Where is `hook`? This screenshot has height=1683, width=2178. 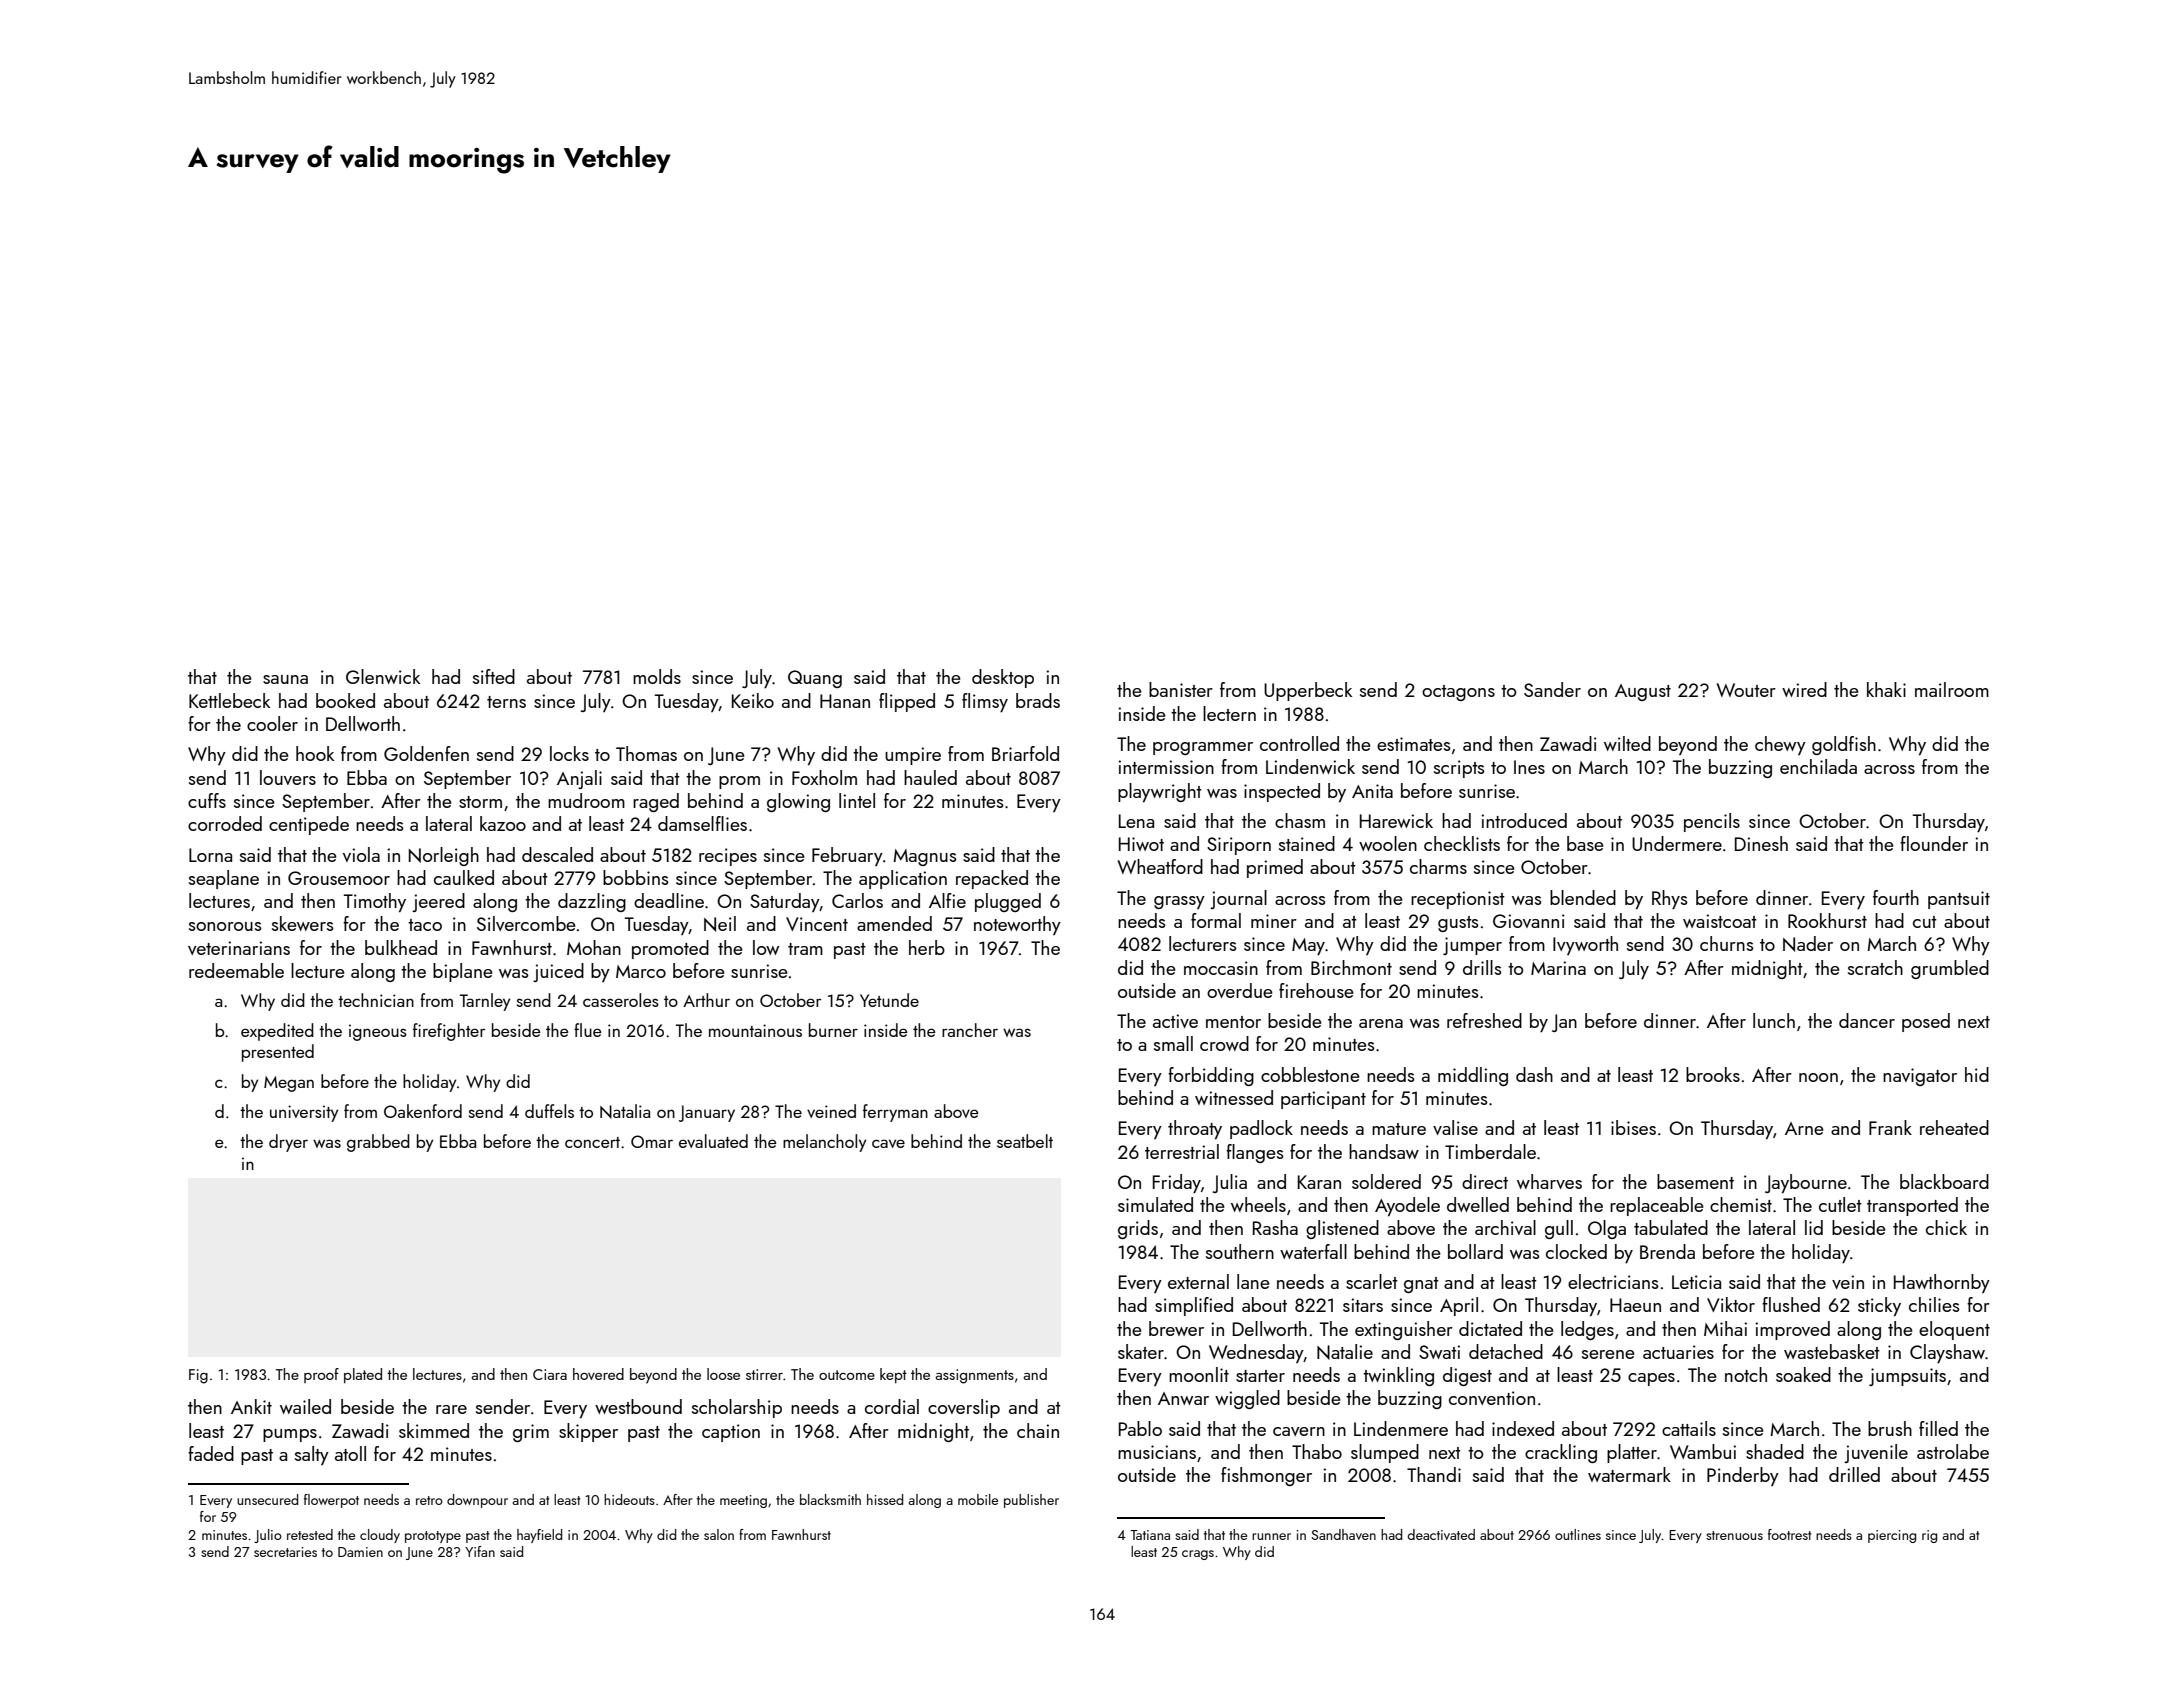 hook is located at coordinates (315, 753).
